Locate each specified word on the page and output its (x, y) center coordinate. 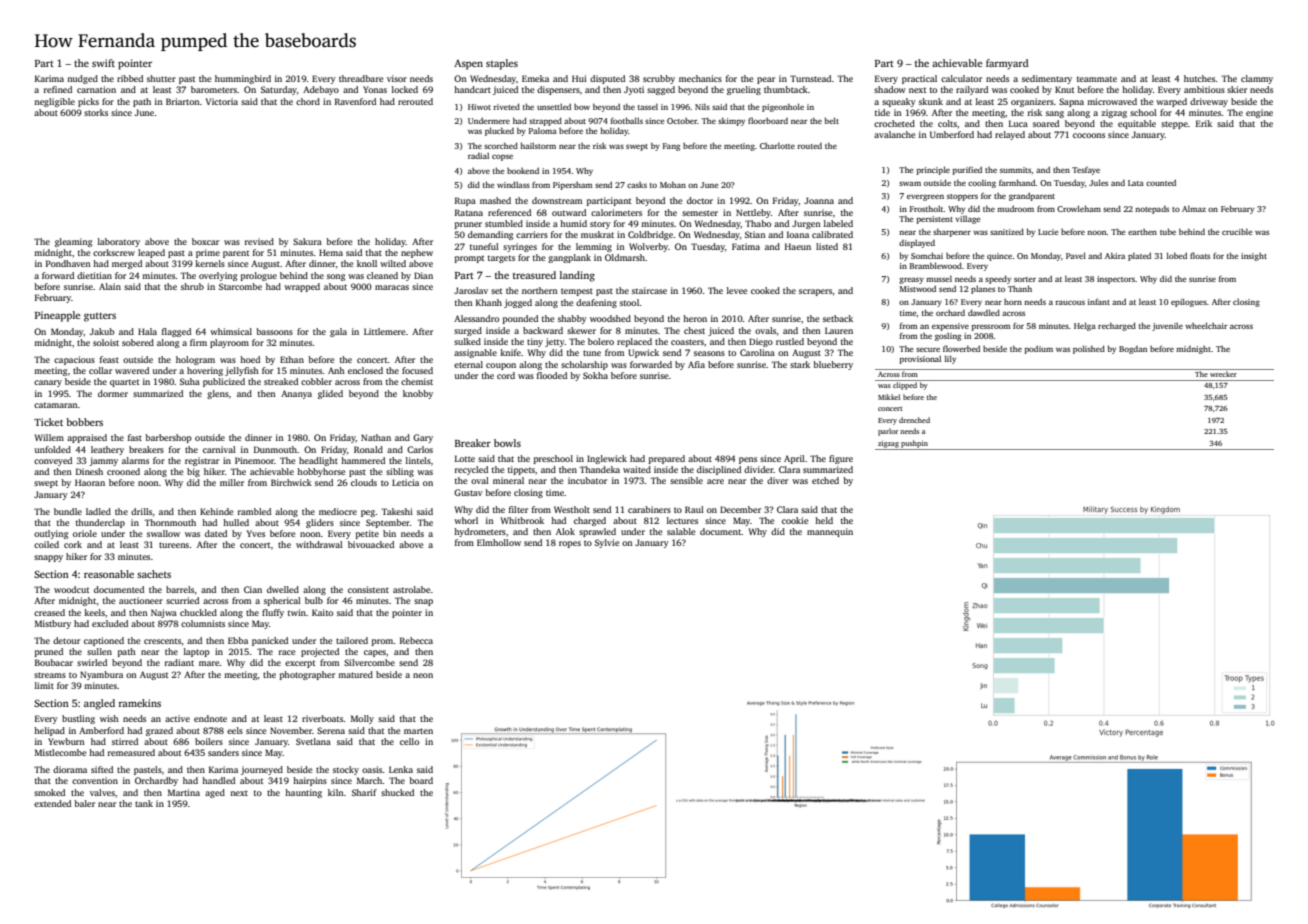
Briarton (183, 101)
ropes (570, 544)
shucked (397, 792)
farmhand (1017, 182)
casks (637, 185)
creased (49, 612)
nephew (417, 253)
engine (1259, 113)
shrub (192, 286)
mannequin (830, 532)
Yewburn (66, 741)
